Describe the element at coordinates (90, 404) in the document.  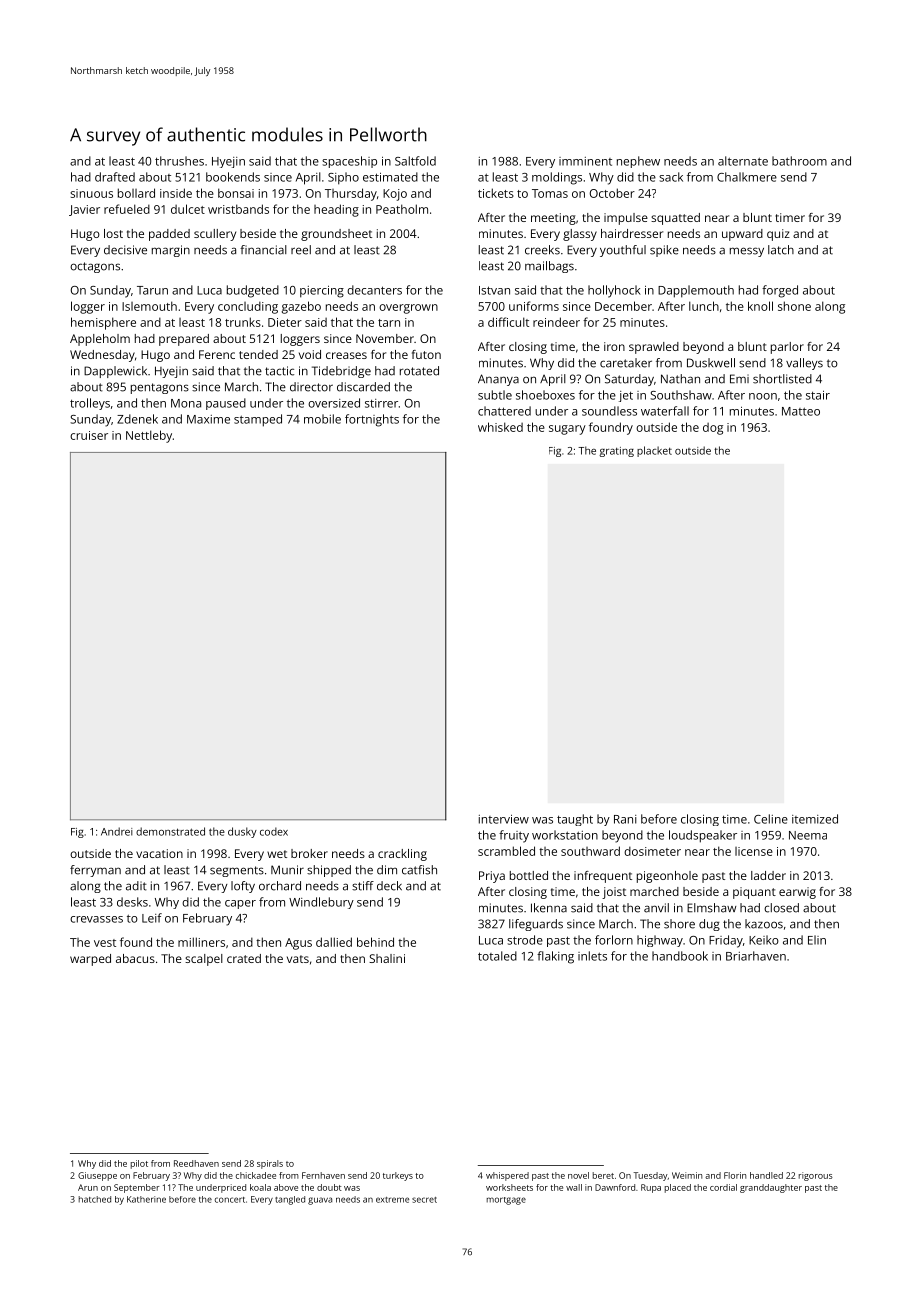
I see `trolleys` at that location.
